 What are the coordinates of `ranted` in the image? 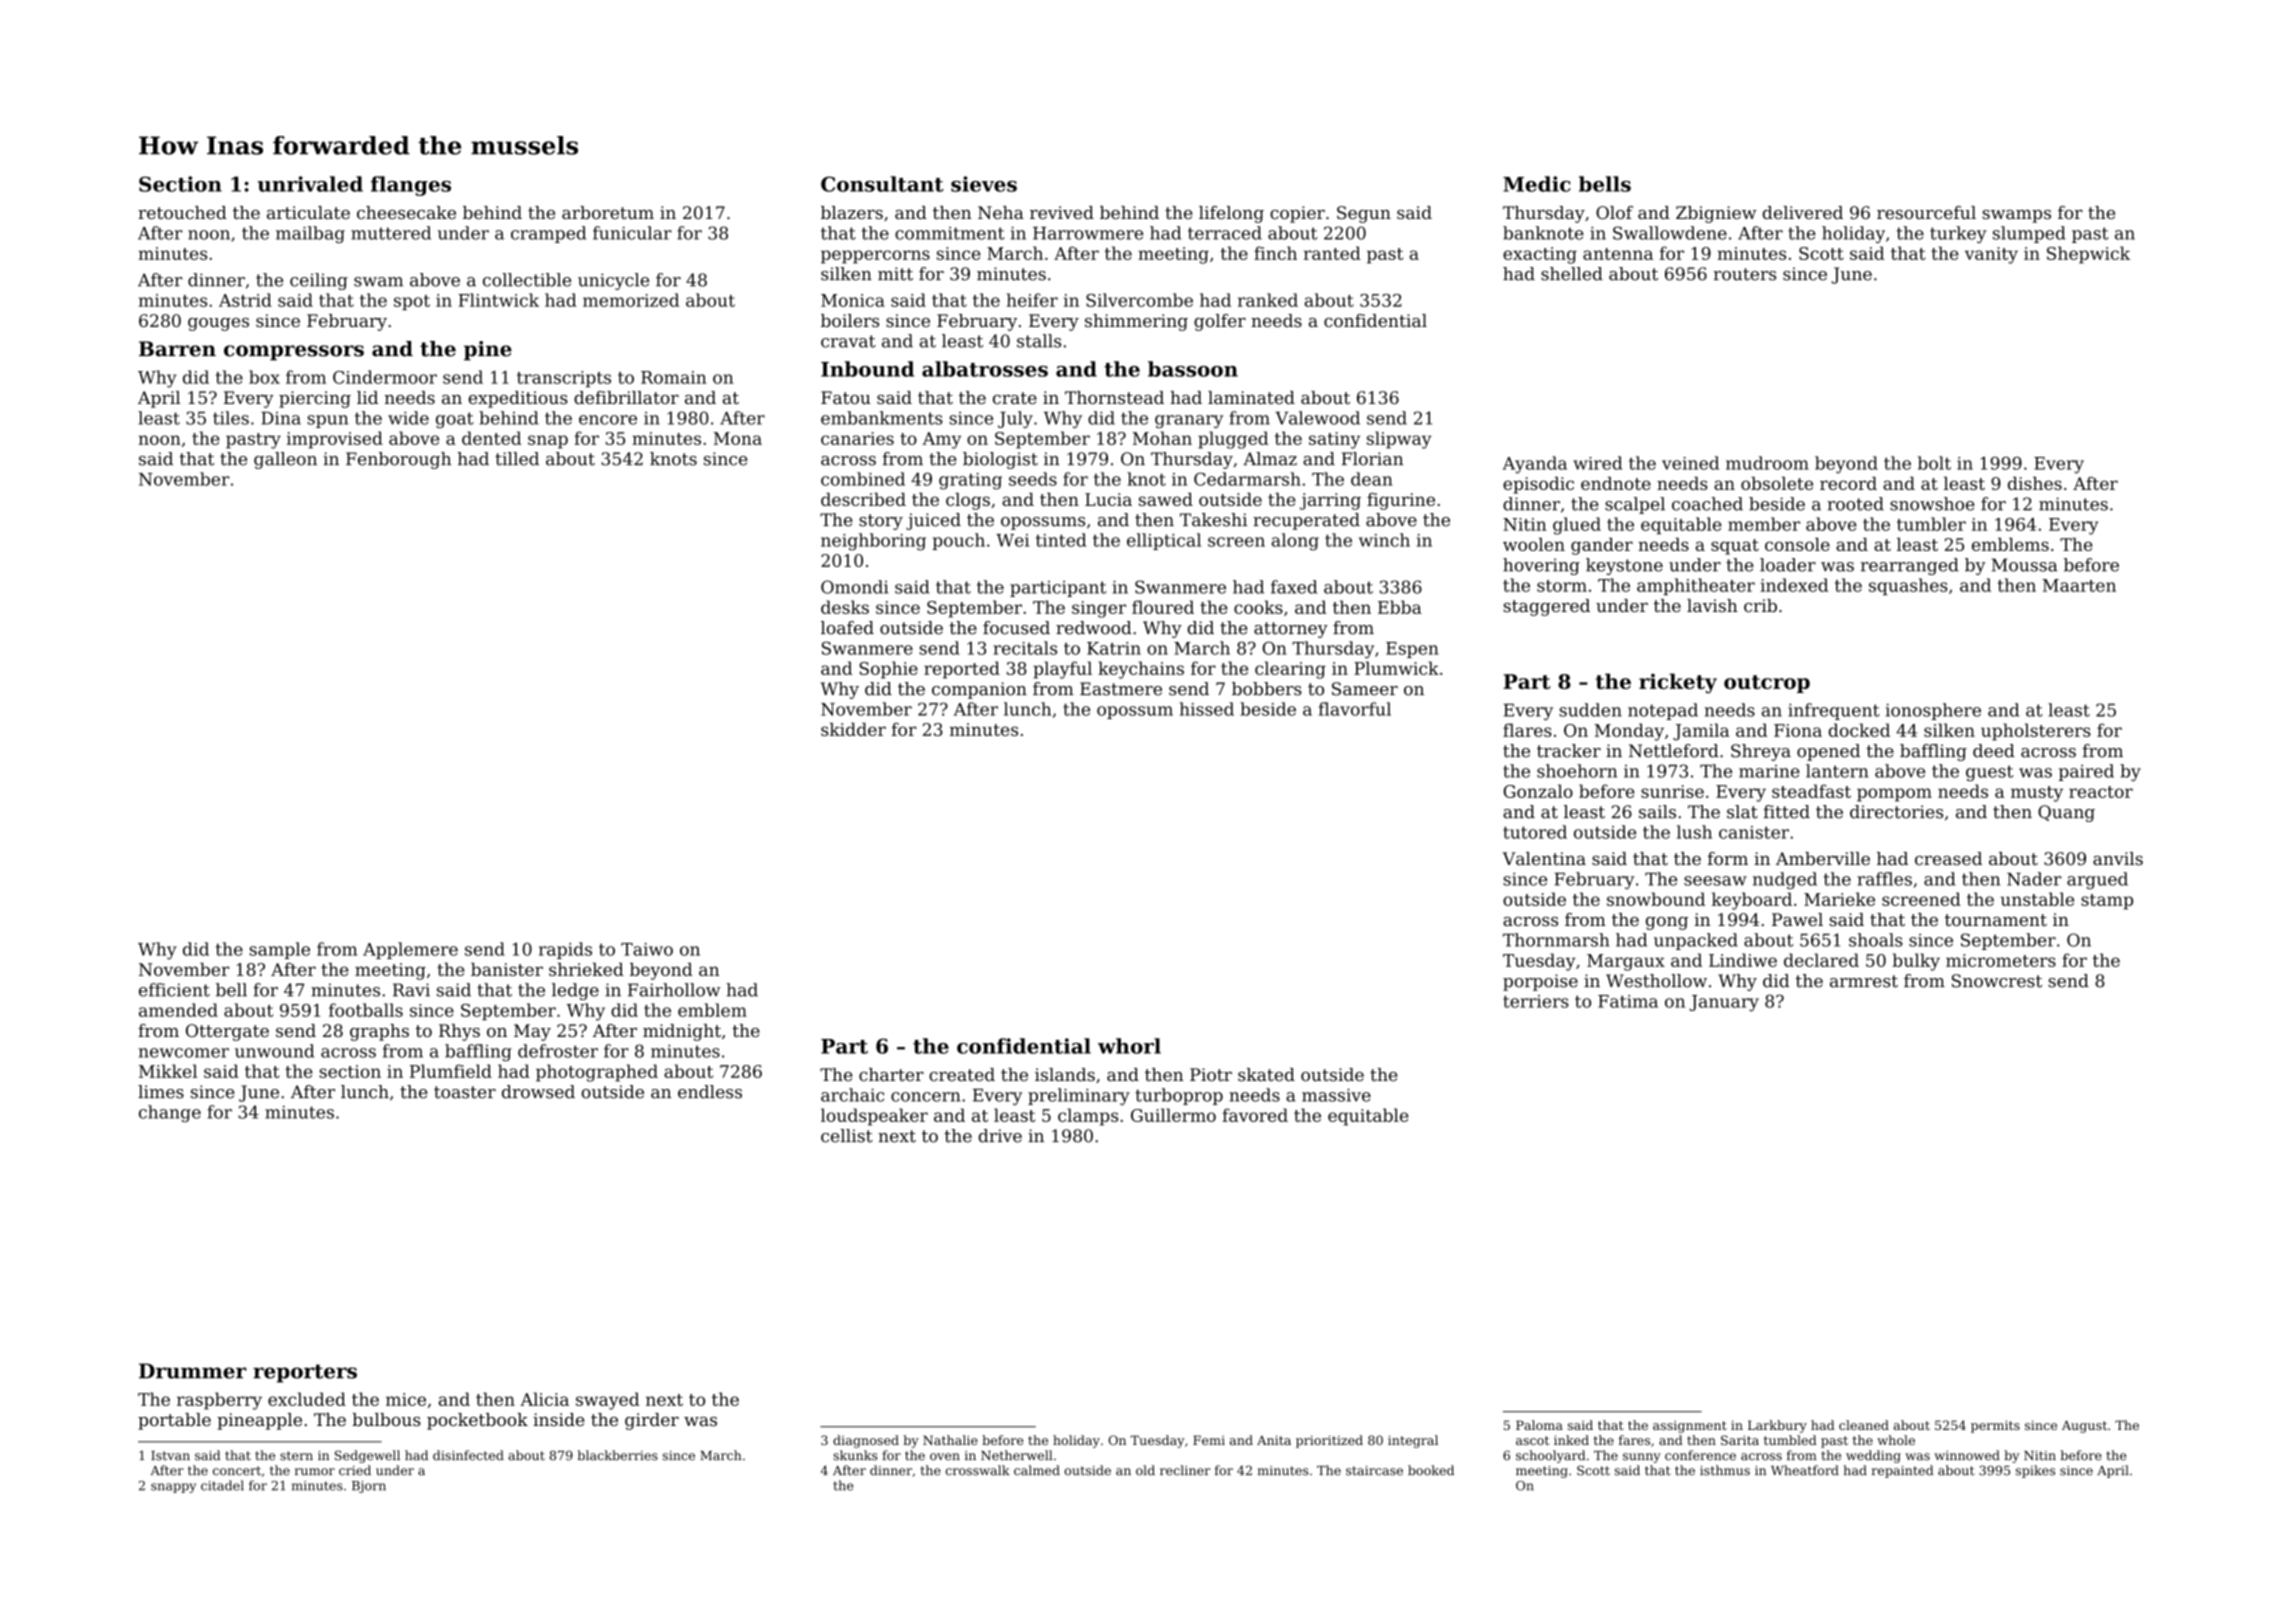 It's located at (1332, 253).
